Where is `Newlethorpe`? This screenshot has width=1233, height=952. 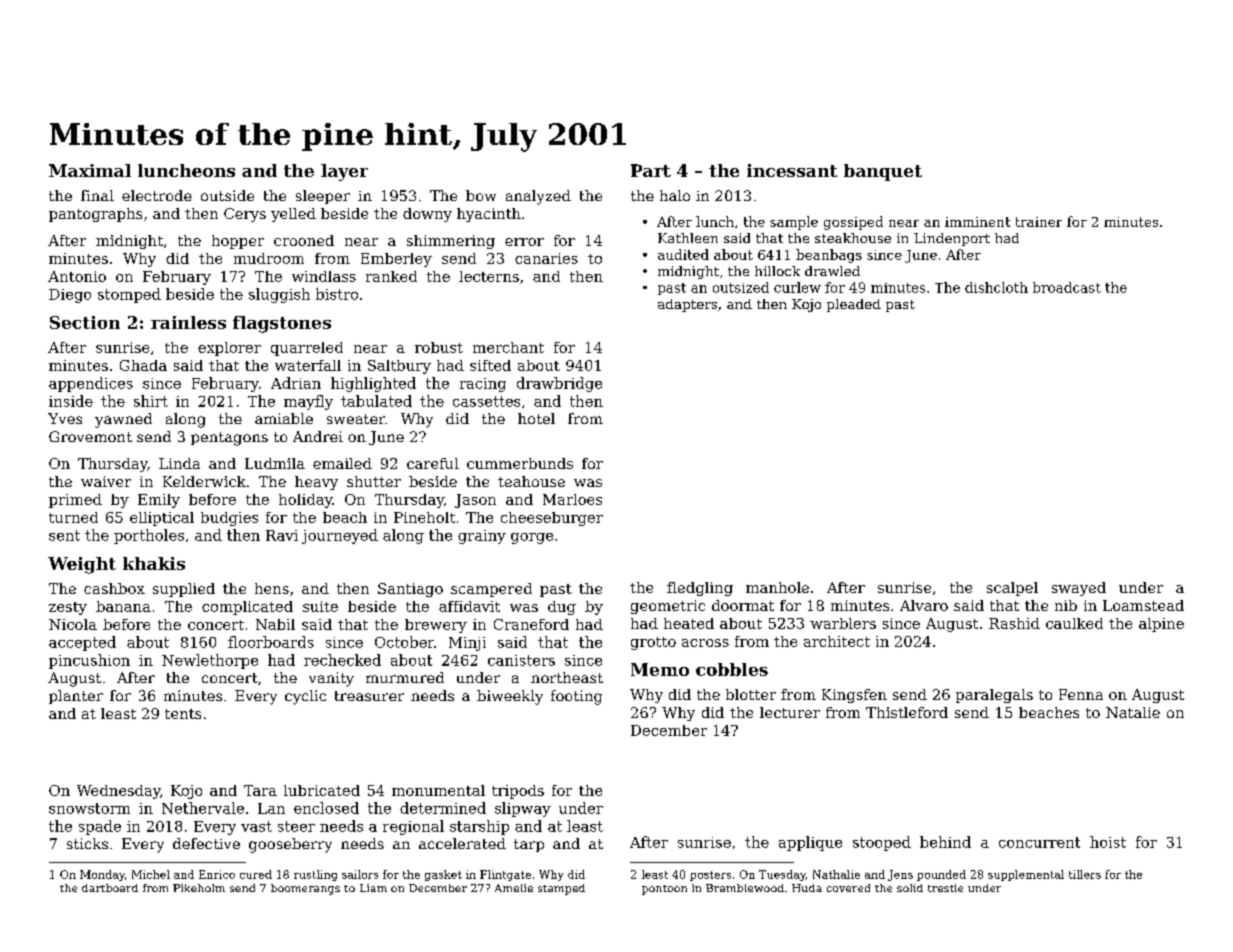
Newlethorpe is located at coordinates (210, 661).
